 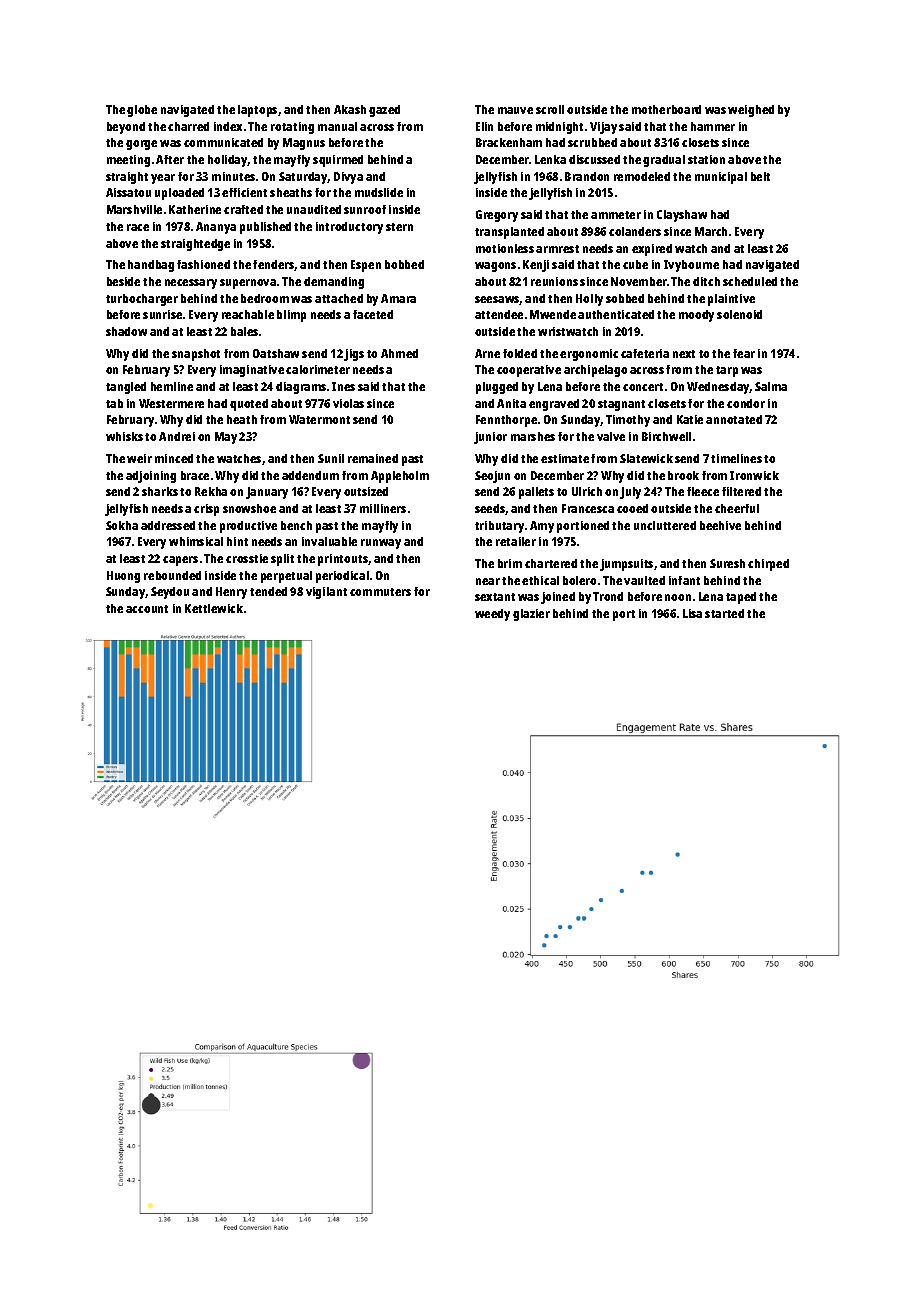 What do you see at coordinates (727, 371) in the document?
I see `tarp` at bounding box center [727, 371].
